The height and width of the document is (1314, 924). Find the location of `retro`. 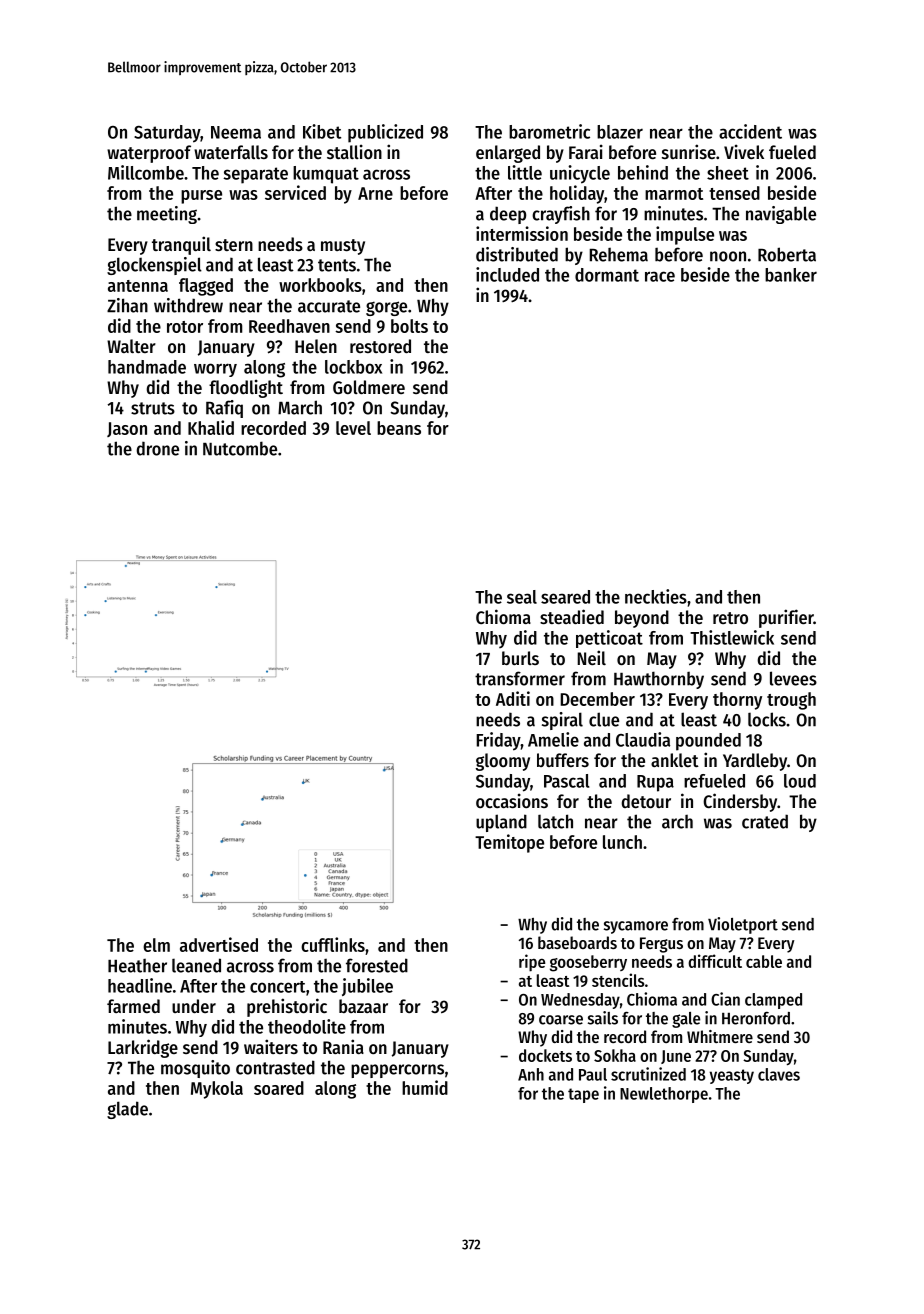

retro is located at coordinates (730, 618).
